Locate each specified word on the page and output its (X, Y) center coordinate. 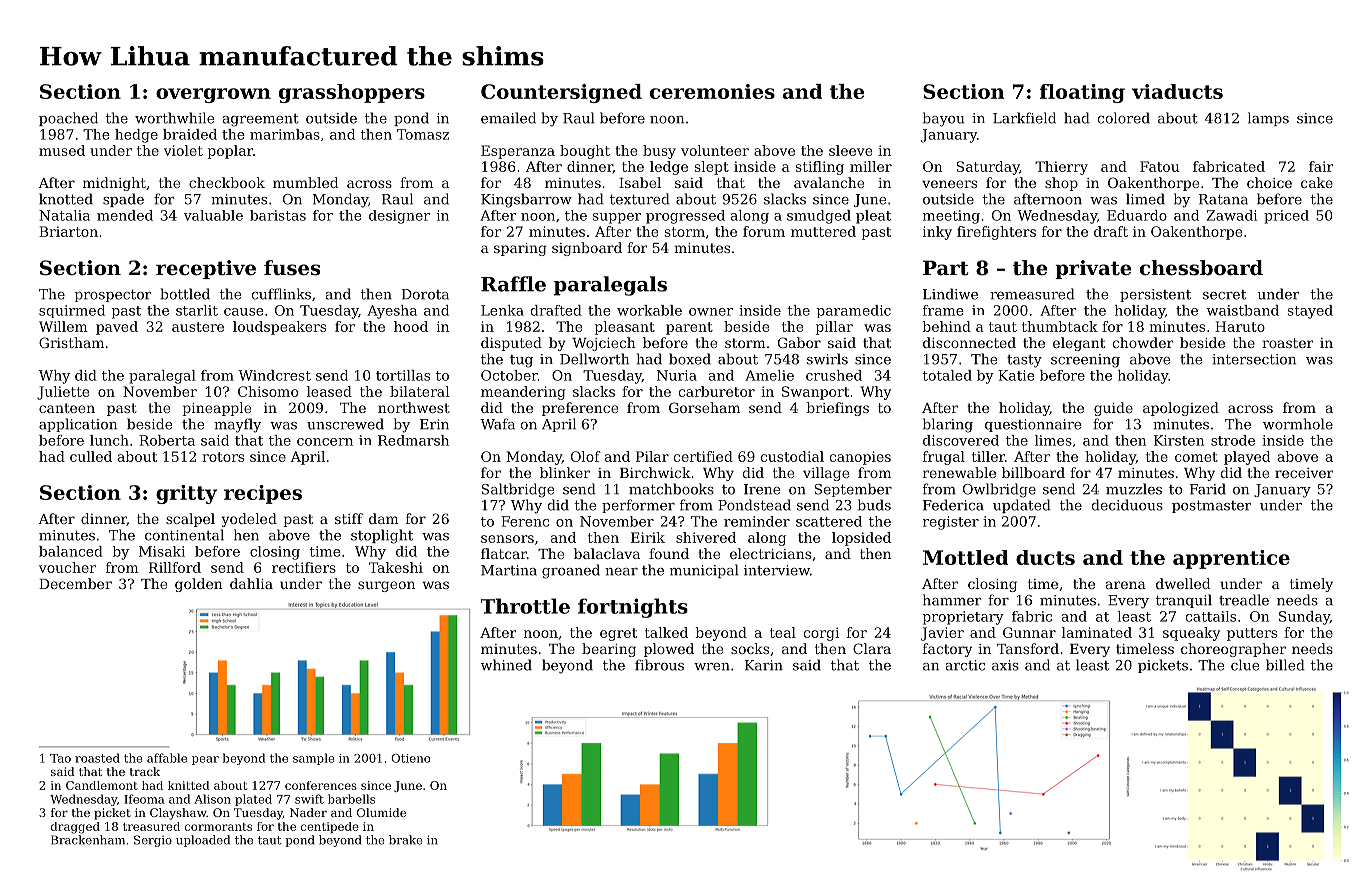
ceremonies (712, 91)
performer (638, 506)
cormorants (218, 827)
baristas (278, 215)
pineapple (217, 409)
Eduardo (1137, 215)
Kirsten (1179, 440)
